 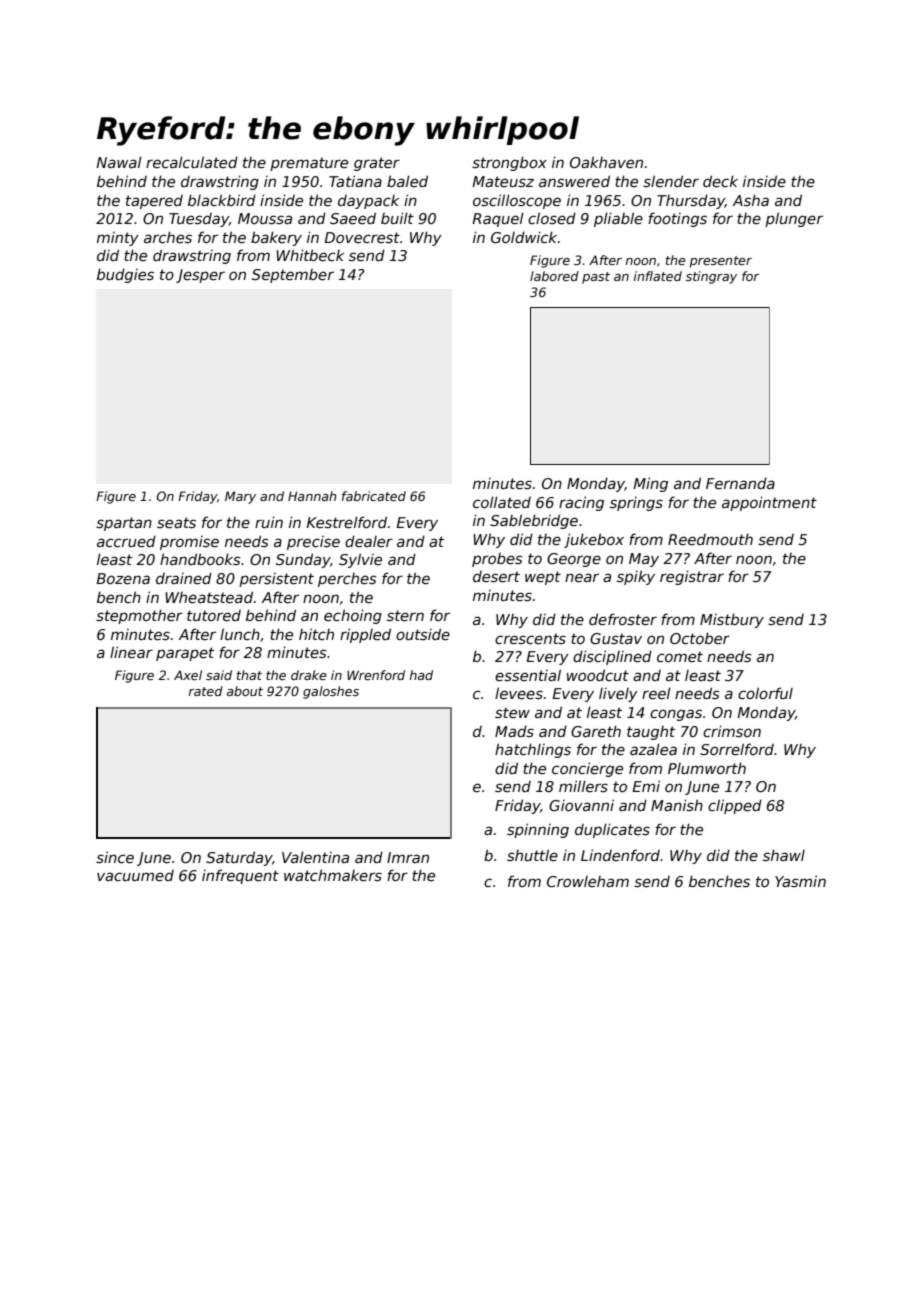 What do you see at coordinates (119, 162) in the screenshot?
I see `Nawal` at bounding box center [119, 162].
